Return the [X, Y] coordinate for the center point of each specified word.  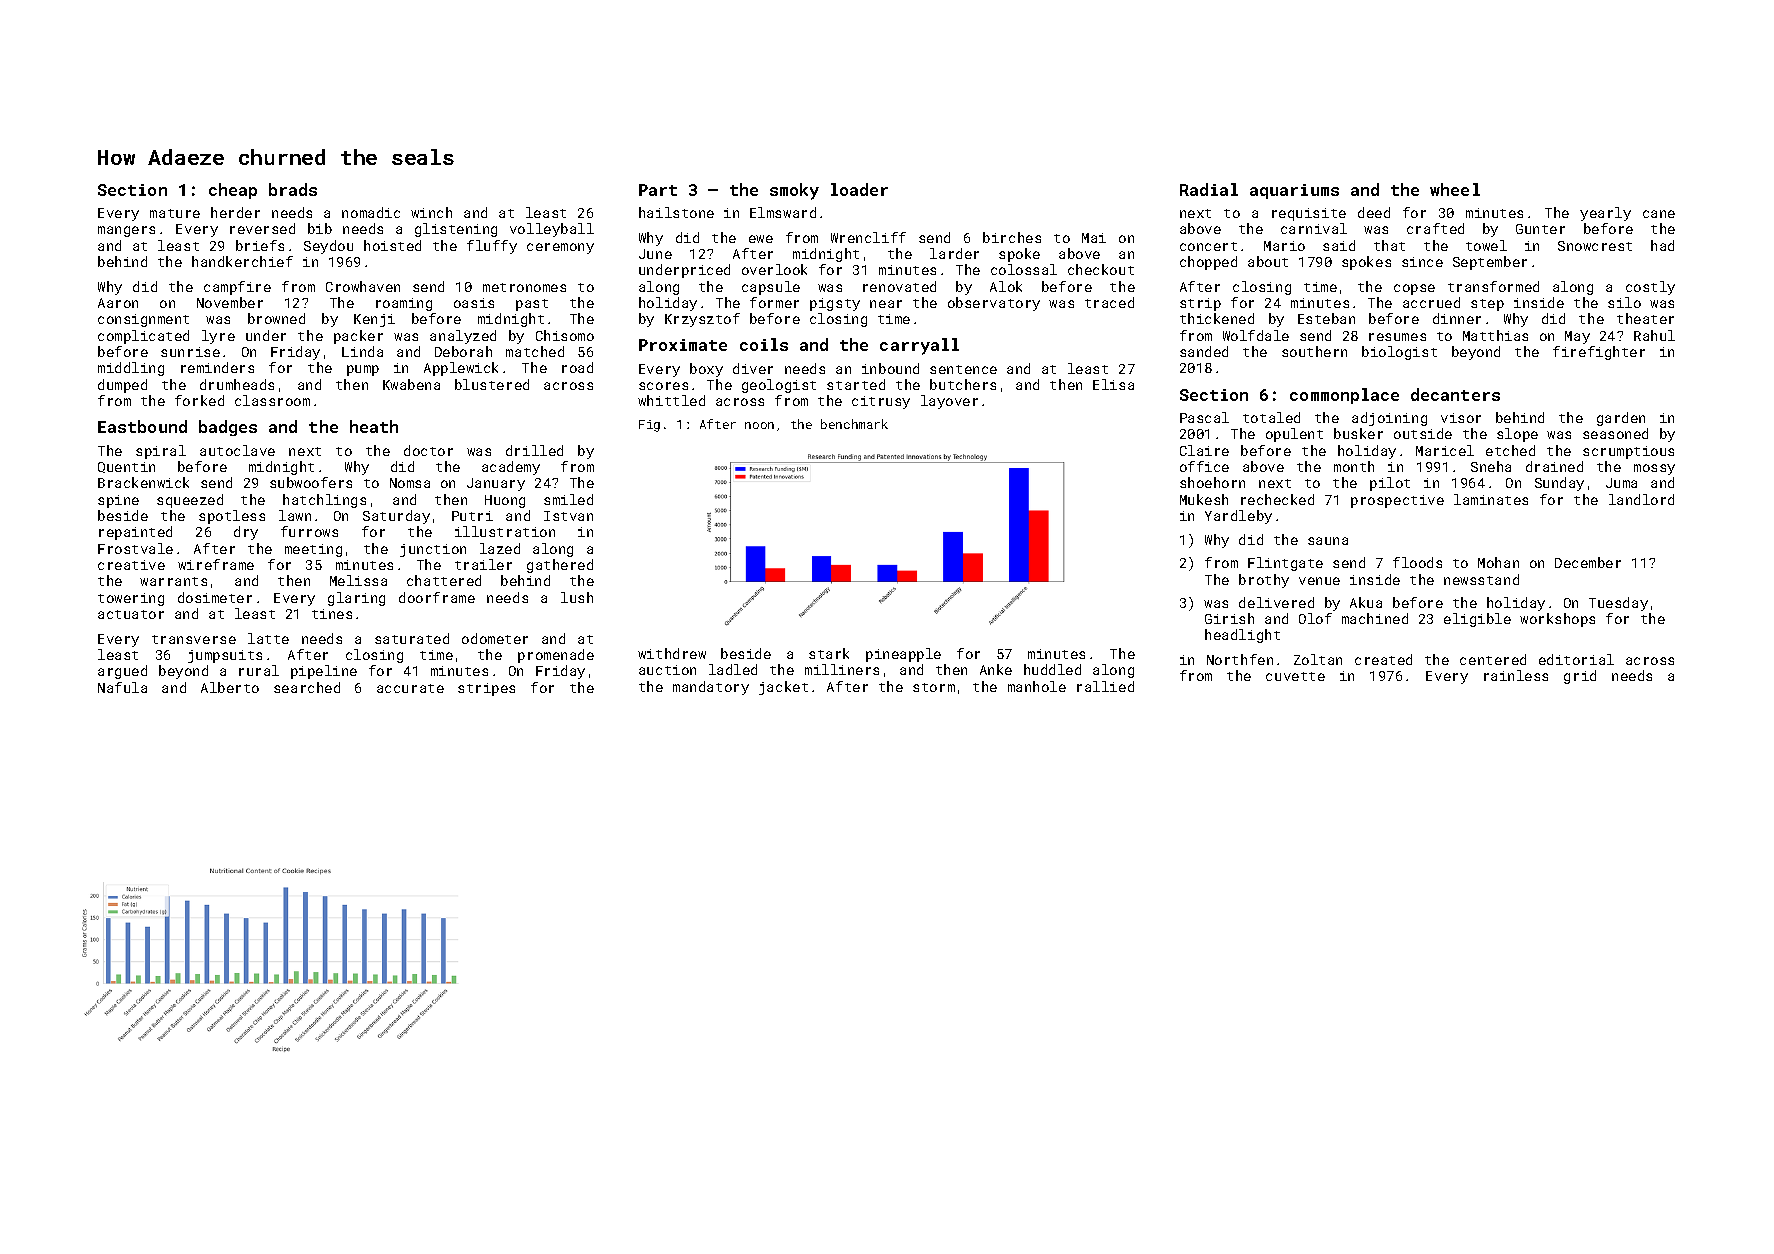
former [774, 302]
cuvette [1295, 676]
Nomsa [410, 483]
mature [175, 213]
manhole [1037, 686]
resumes [1397, 337]
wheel [1455, 189]
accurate [410, 688]
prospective [1397, 501]
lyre [218, 337]
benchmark [854, 424]
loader [859, 189]
